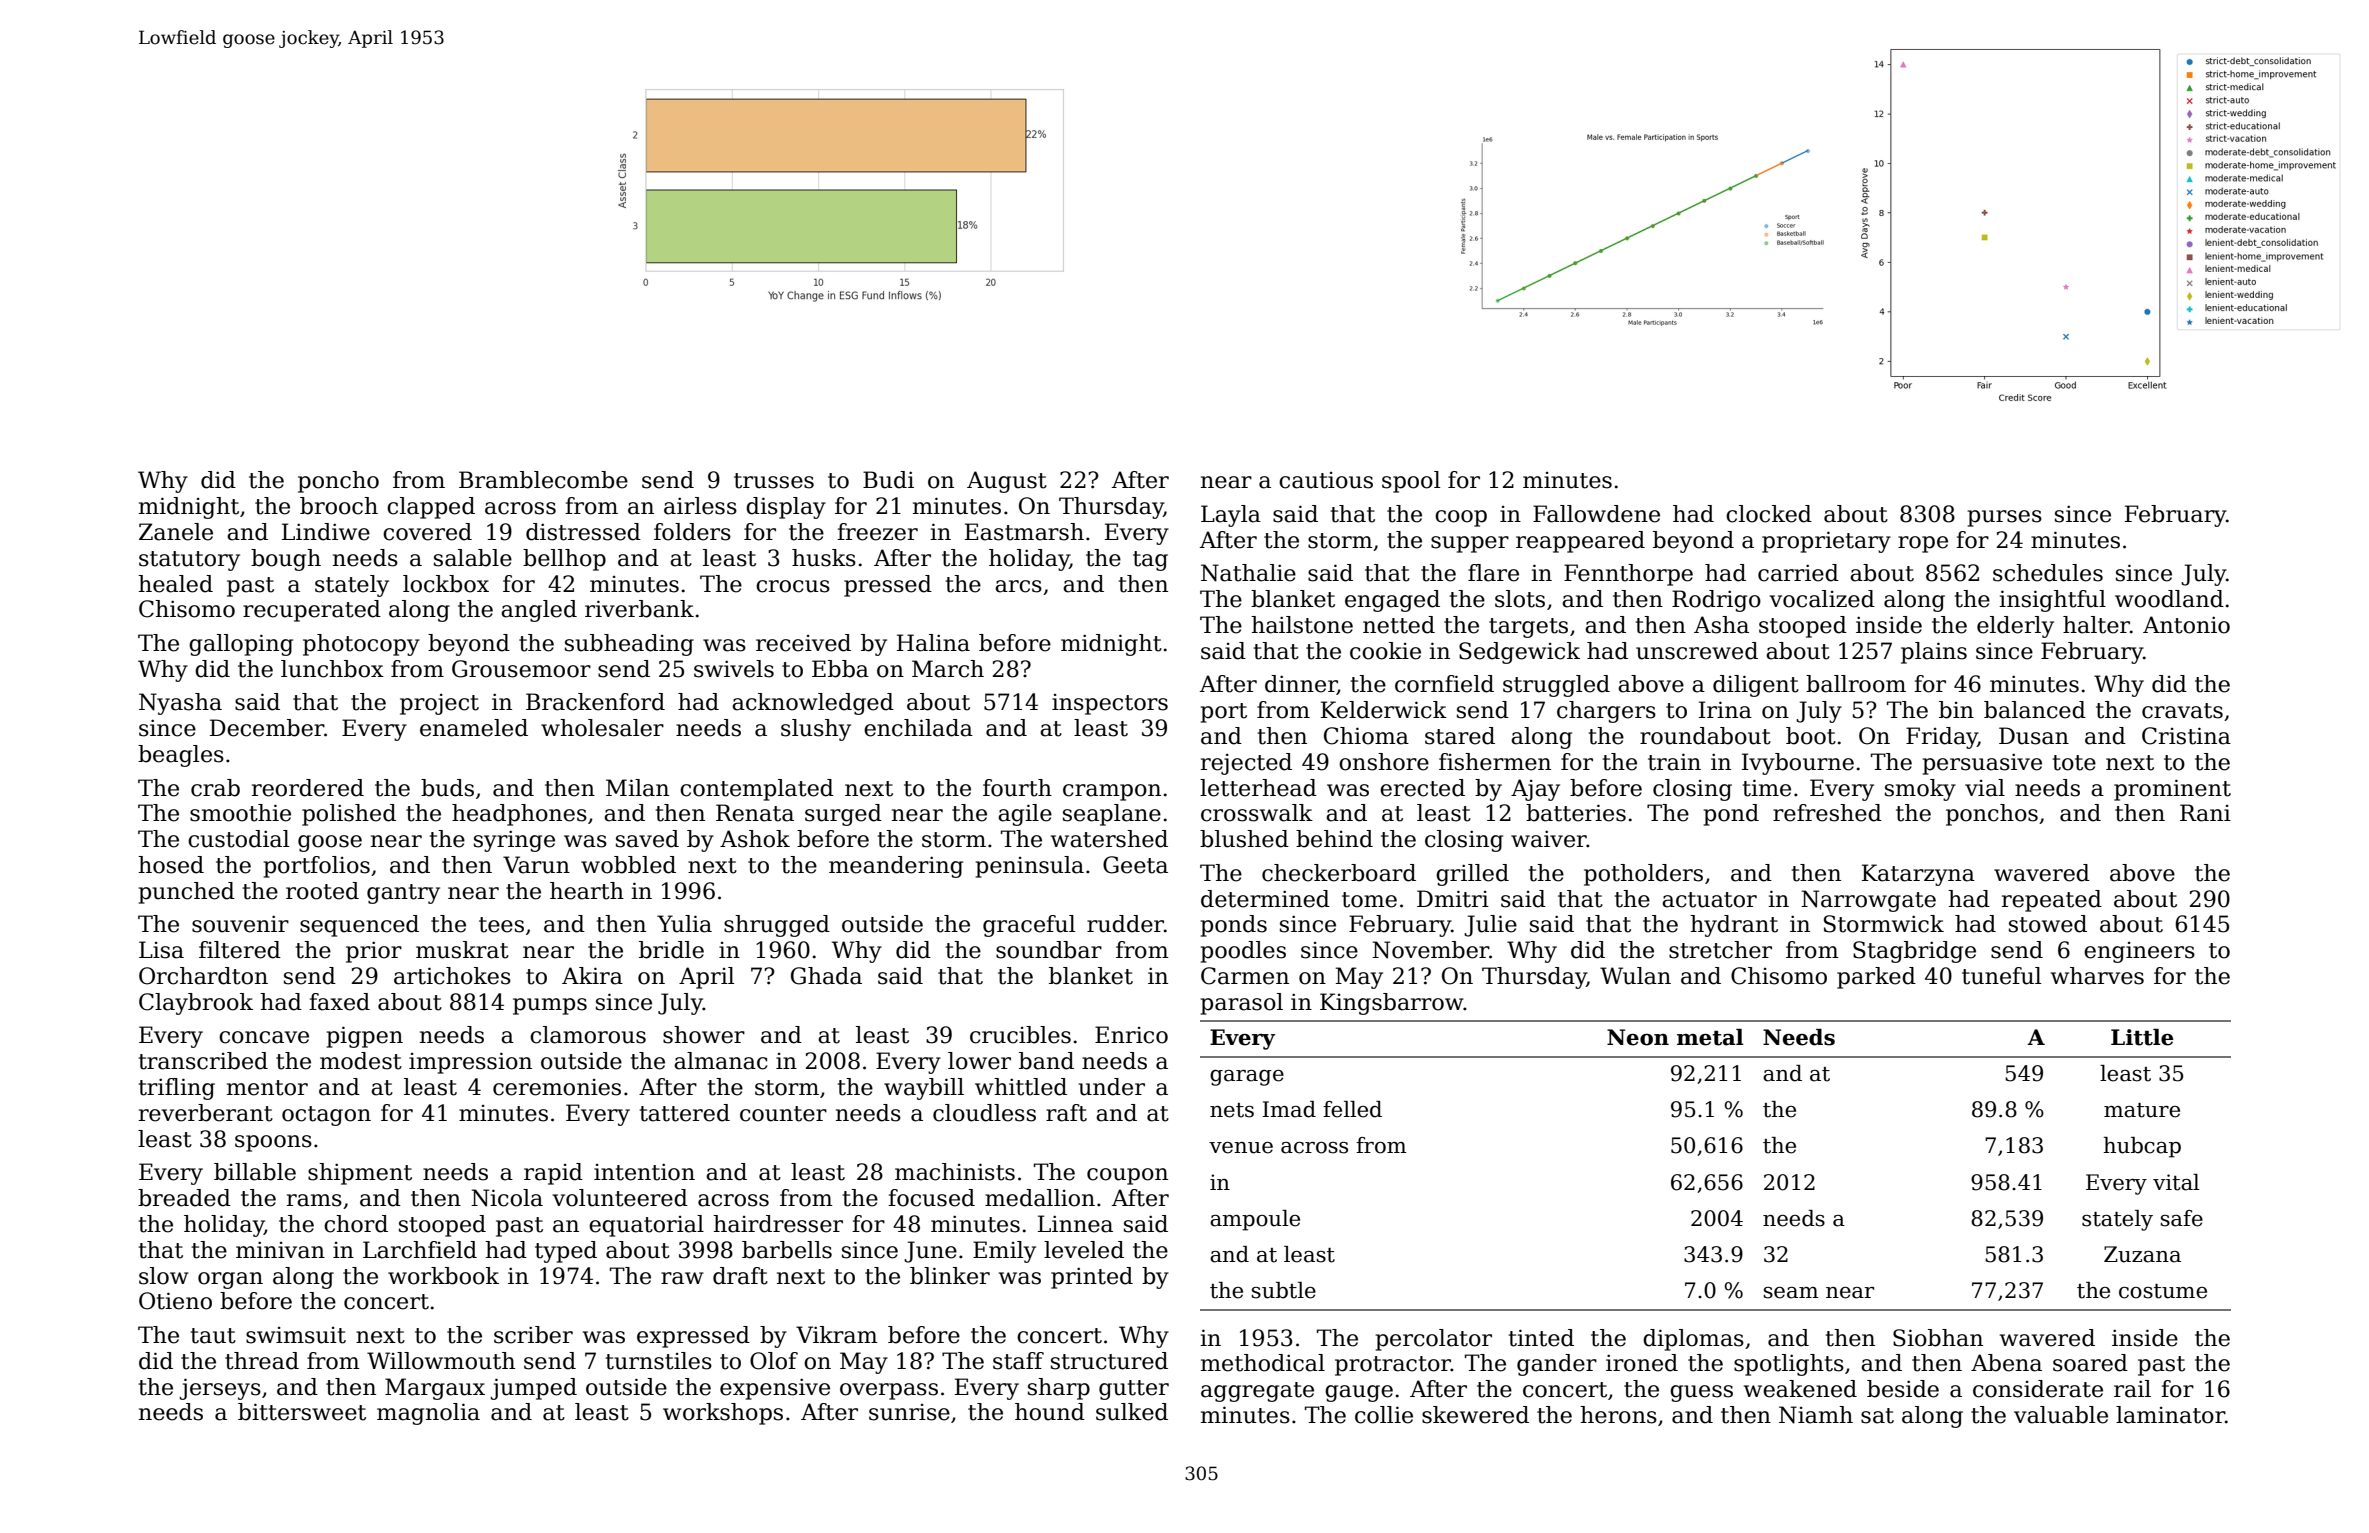 The width and height of the document is (2369, 1533). What do you see at coordinates (1697, 651) in the document?
I see `unscrewed` at bounding box center [1697, 651].
